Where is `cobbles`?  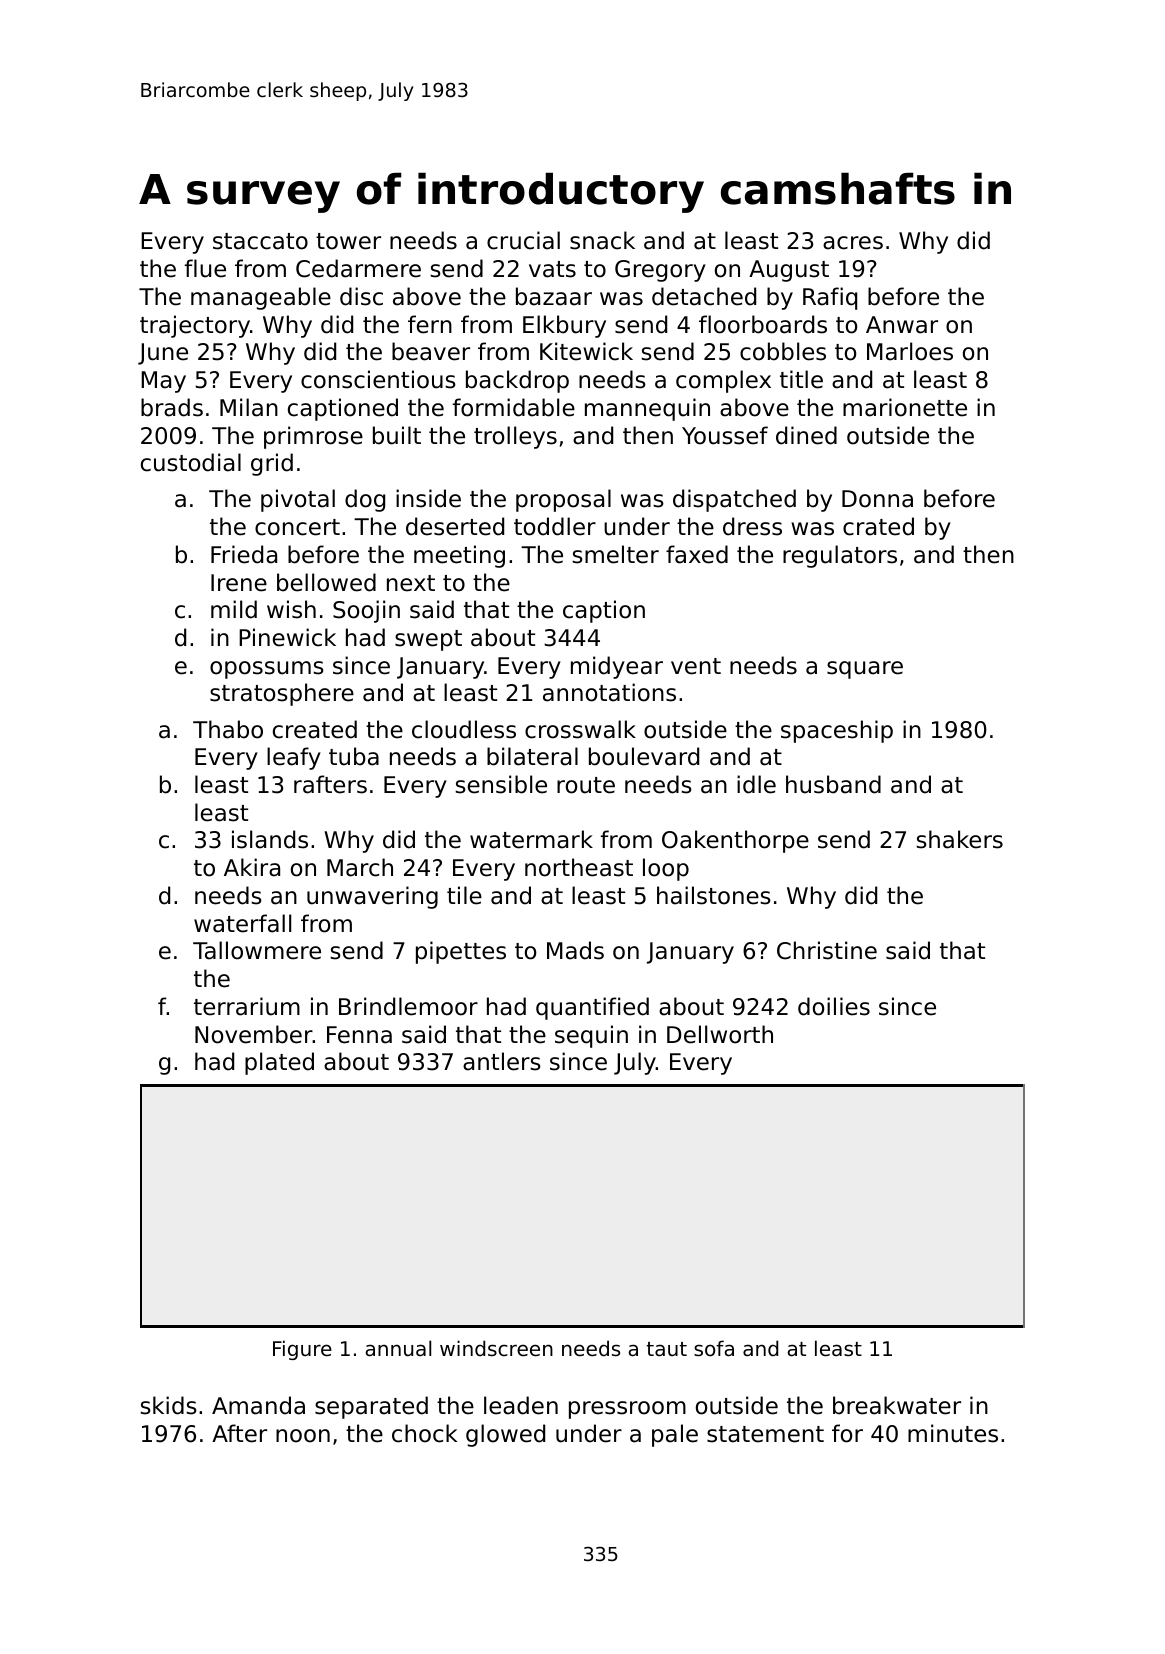
cobbles is located at coordinates (783, 351).
